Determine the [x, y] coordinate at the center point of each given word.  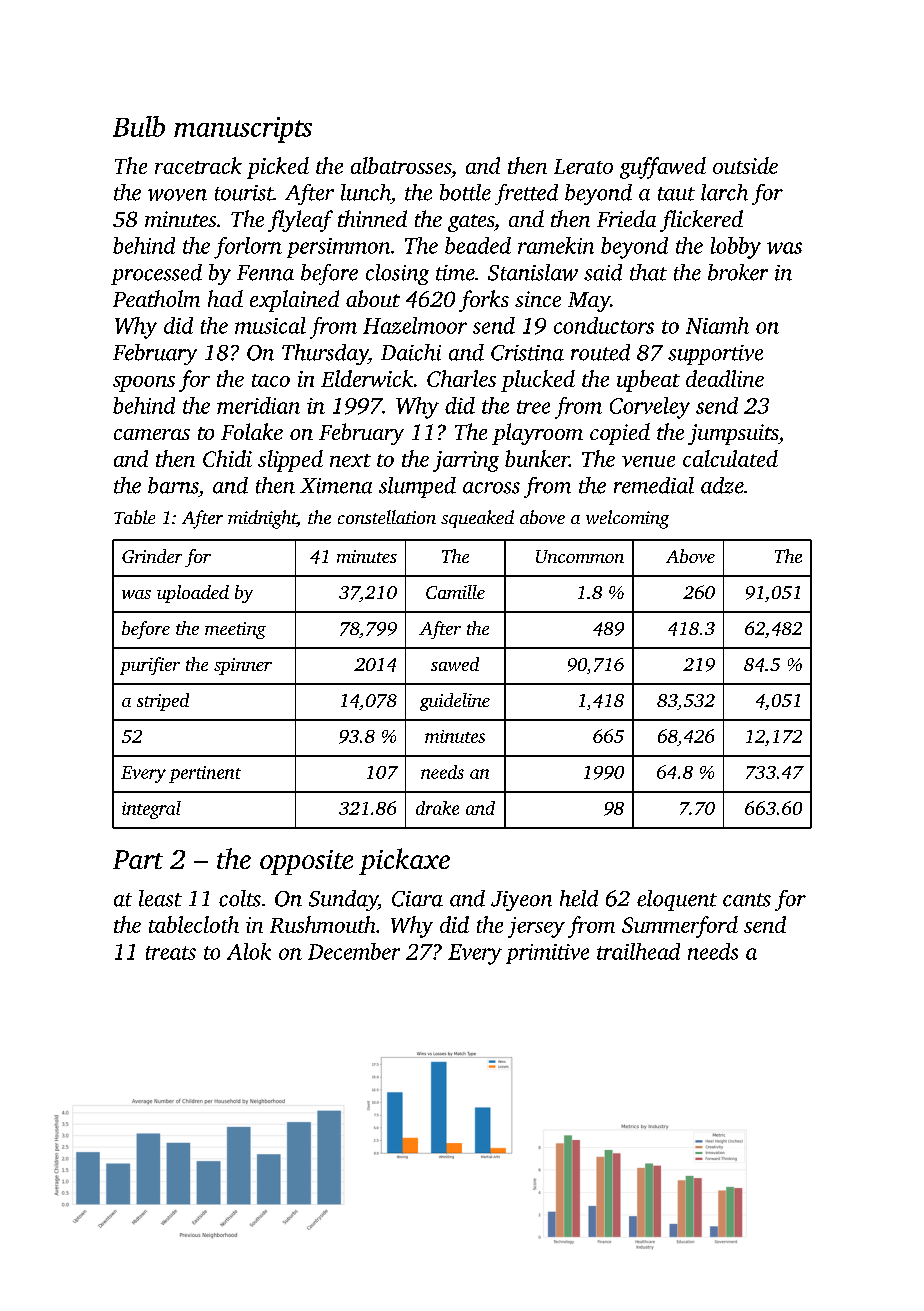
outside [745, 165]
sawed [455, 664]
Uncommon [580, 556]
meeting [235, 630]
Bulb [139, 126]
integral [151, 810]
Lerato [583, 166]
